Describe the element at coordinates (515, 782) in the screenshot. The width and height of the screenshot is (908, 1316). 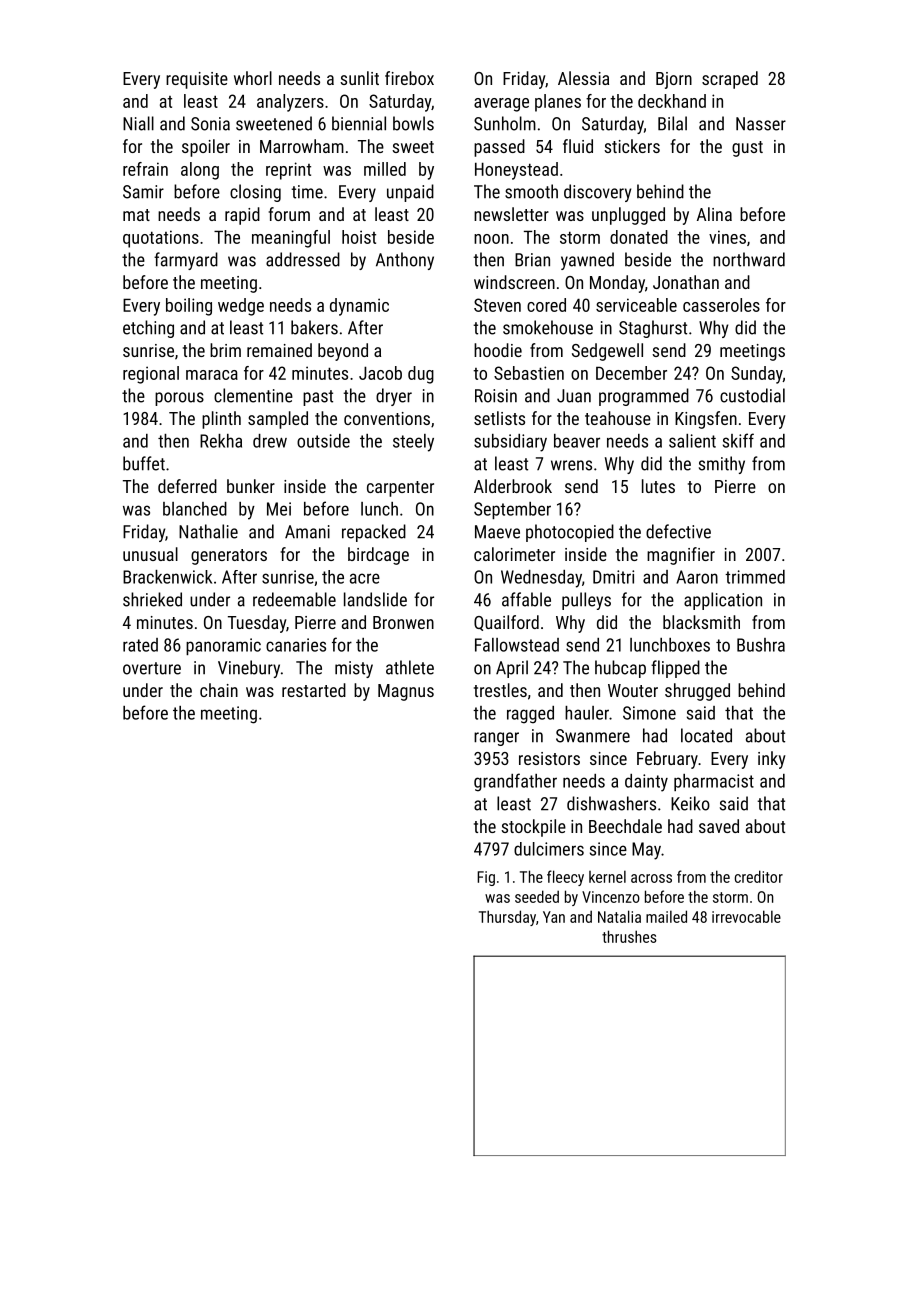
I see `grandfather` at that location.
